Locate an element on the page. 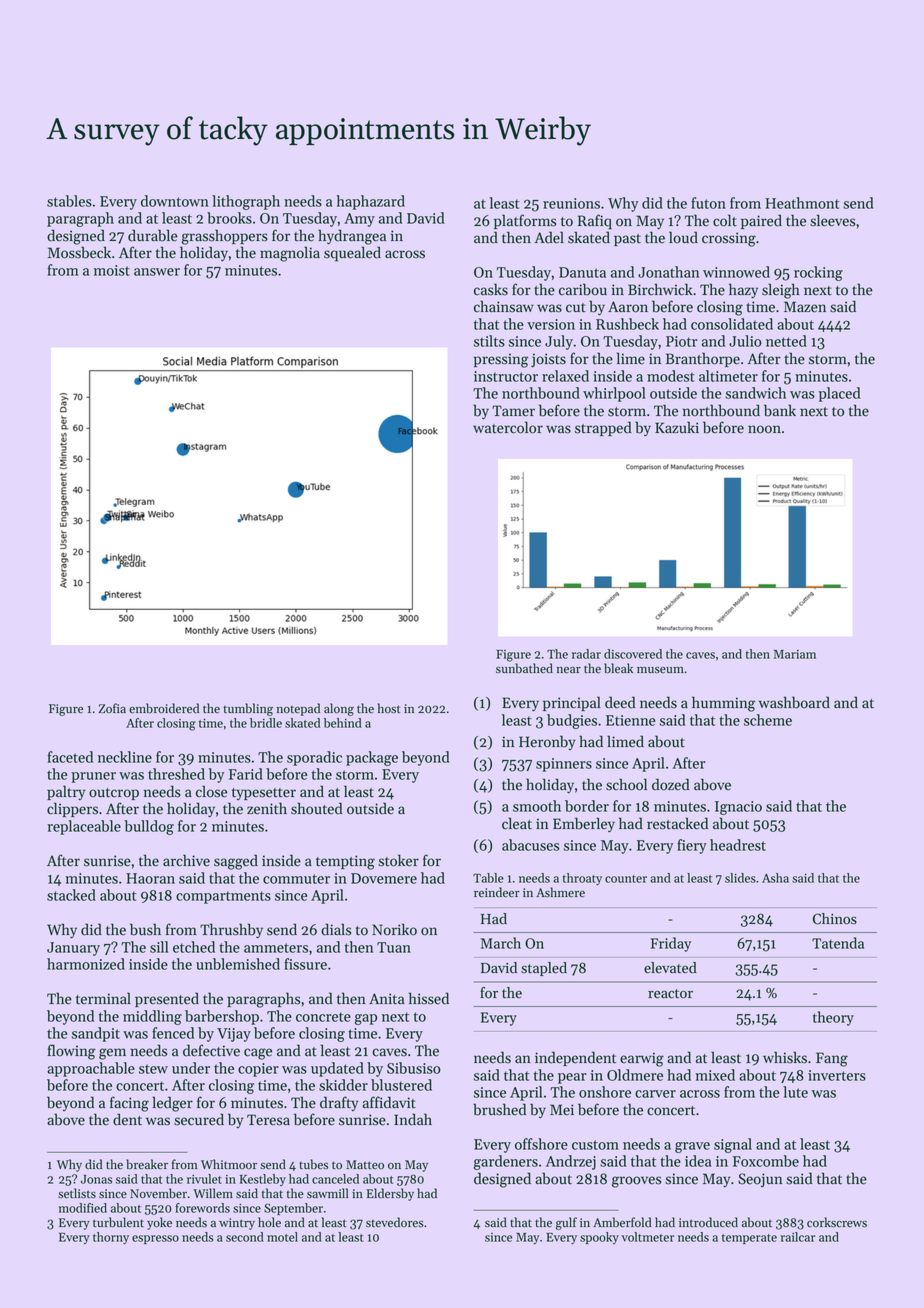 The image size is (924, 1308). embroidered is located at coordinates (164, 708).
